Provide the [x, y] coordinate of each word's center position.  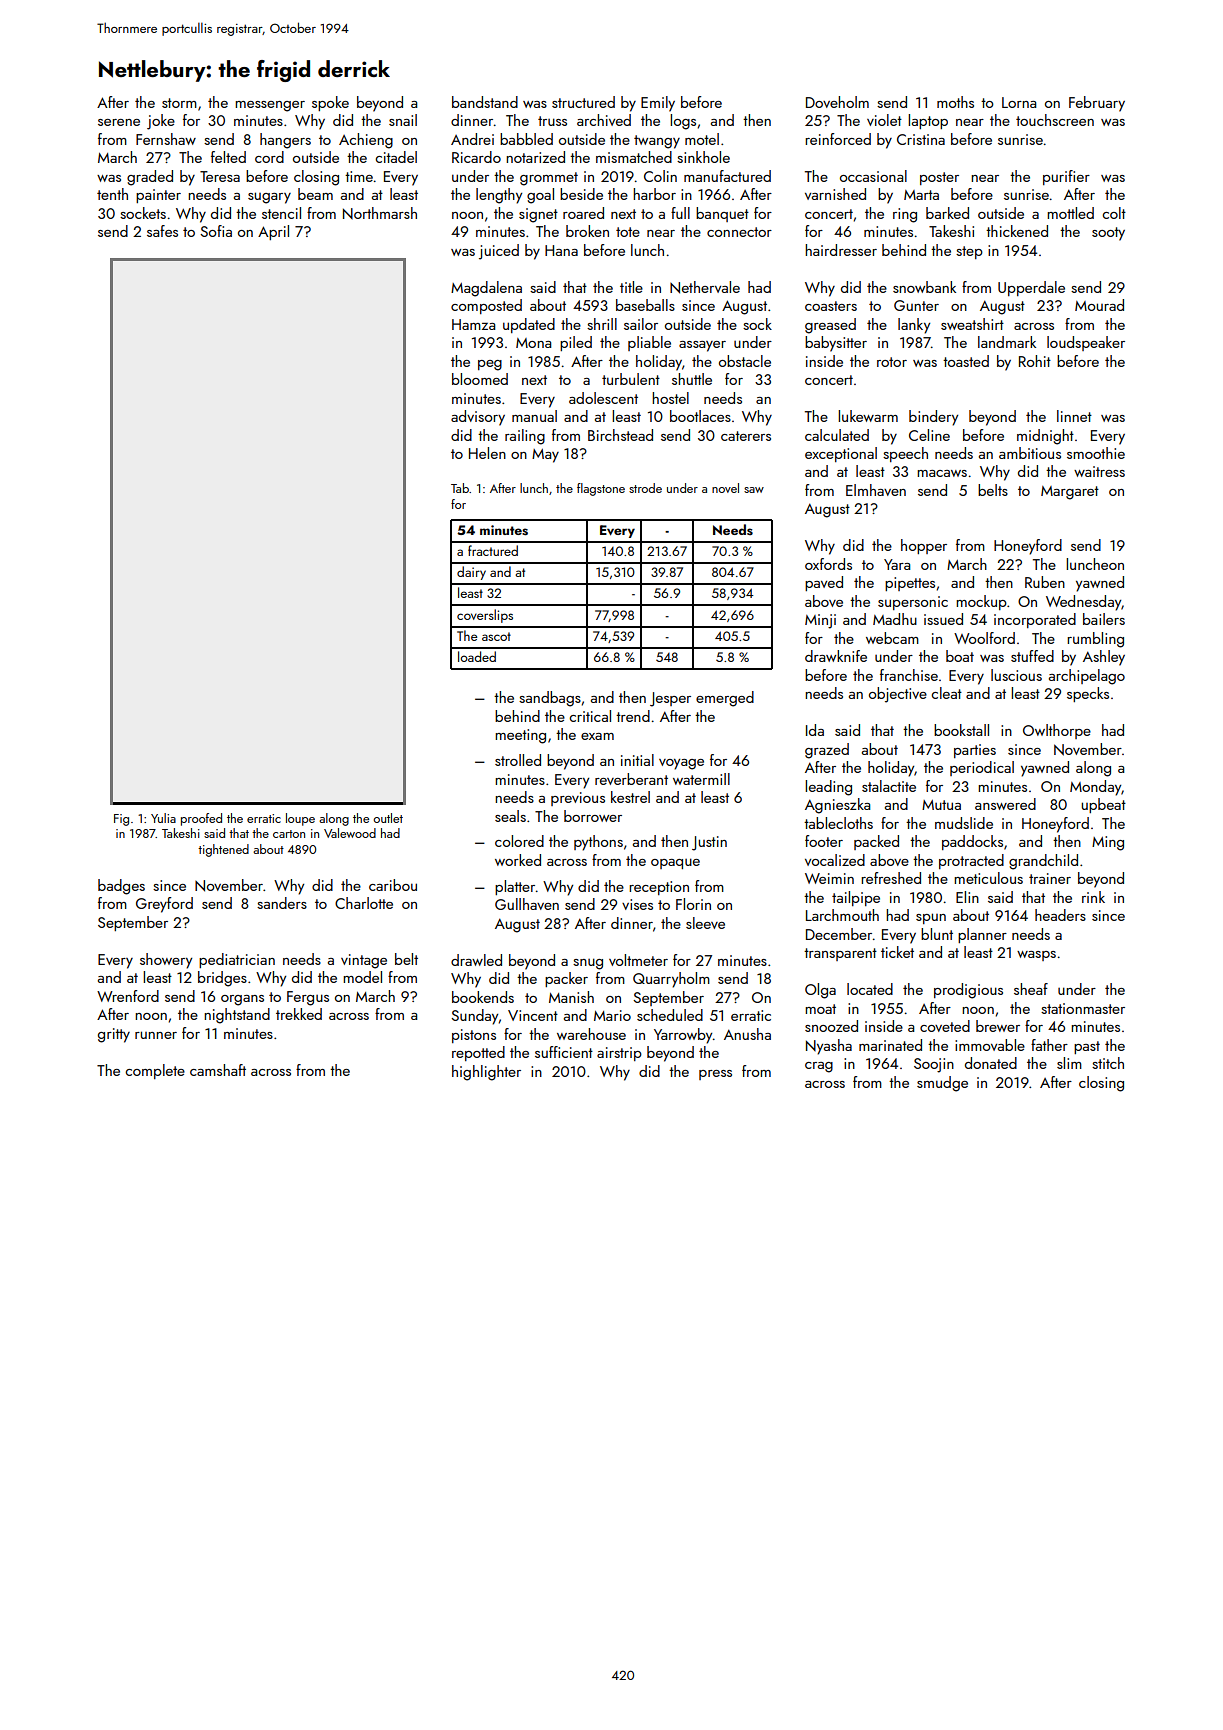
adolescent [603, 398]
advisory [478, 418]
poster [939, 178]
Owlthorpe [1057, 731]
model [362, 977]
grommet [549, 179]
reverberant [631, 779]
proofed [201, 819]
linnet [1074, 416]
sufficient [564, 1052]
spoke [330, 103]
